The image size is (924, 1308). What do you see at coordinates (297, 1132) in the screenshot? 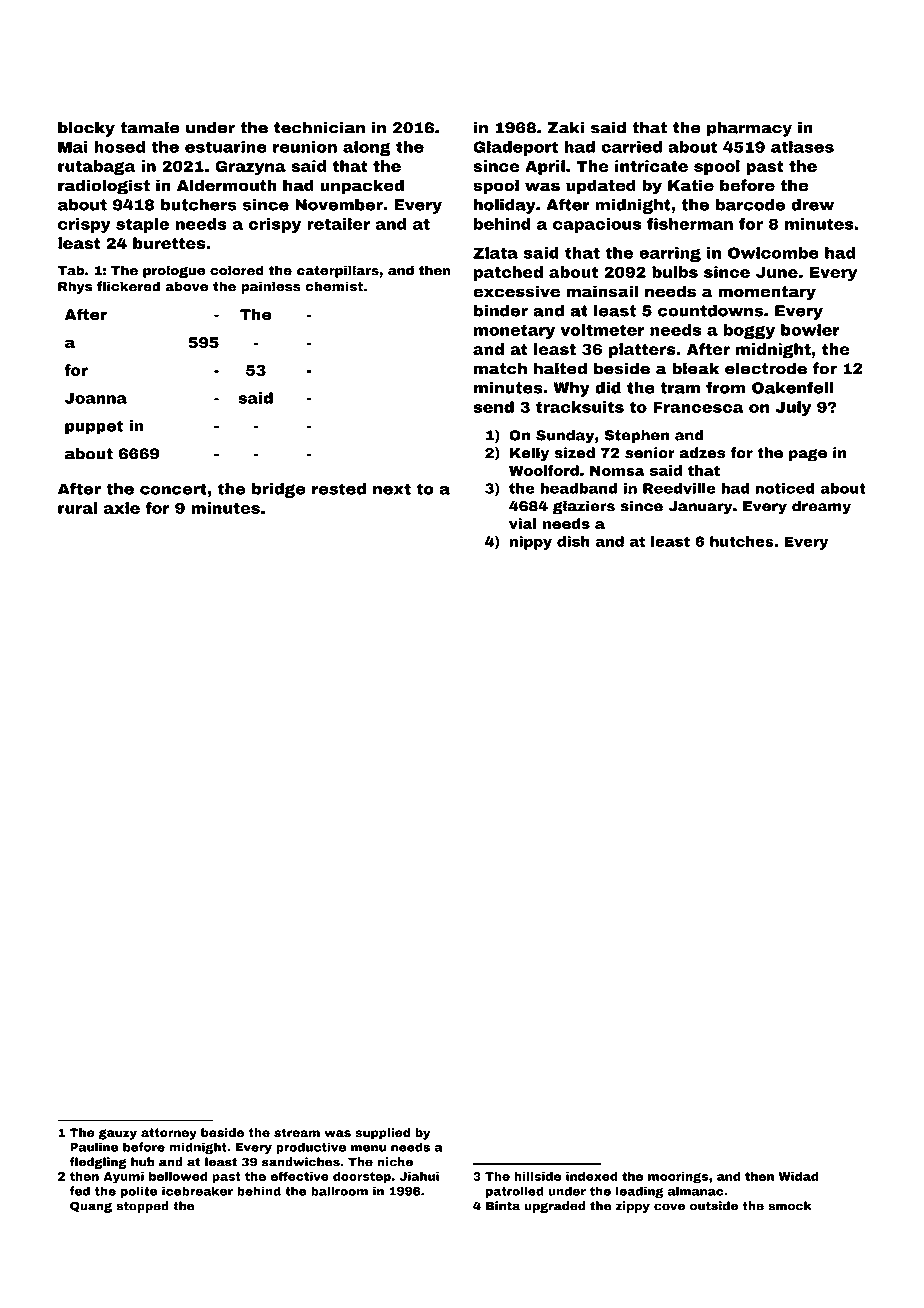
I see `stream` at bounding box center [297, 1132].
